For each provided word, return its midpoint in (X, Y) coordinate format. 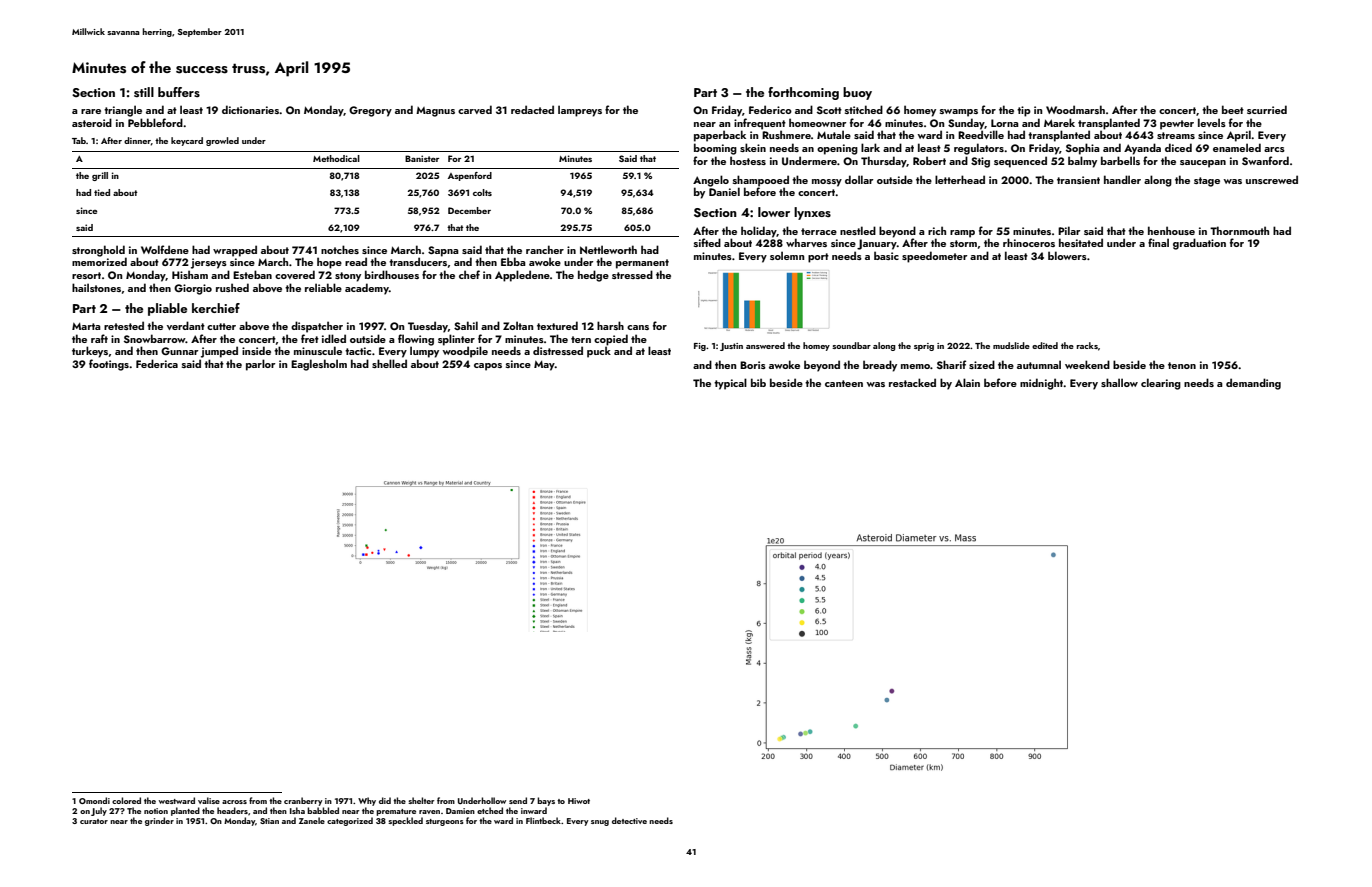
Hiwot (579, 801)
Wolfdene (165, 249)
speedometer (934, 257)
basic (886, 255)
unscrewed (1272, 179)
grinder (159, 821)
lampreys (580, 111)
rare (91, 111)
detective (629, 820)
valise (209, 800)
